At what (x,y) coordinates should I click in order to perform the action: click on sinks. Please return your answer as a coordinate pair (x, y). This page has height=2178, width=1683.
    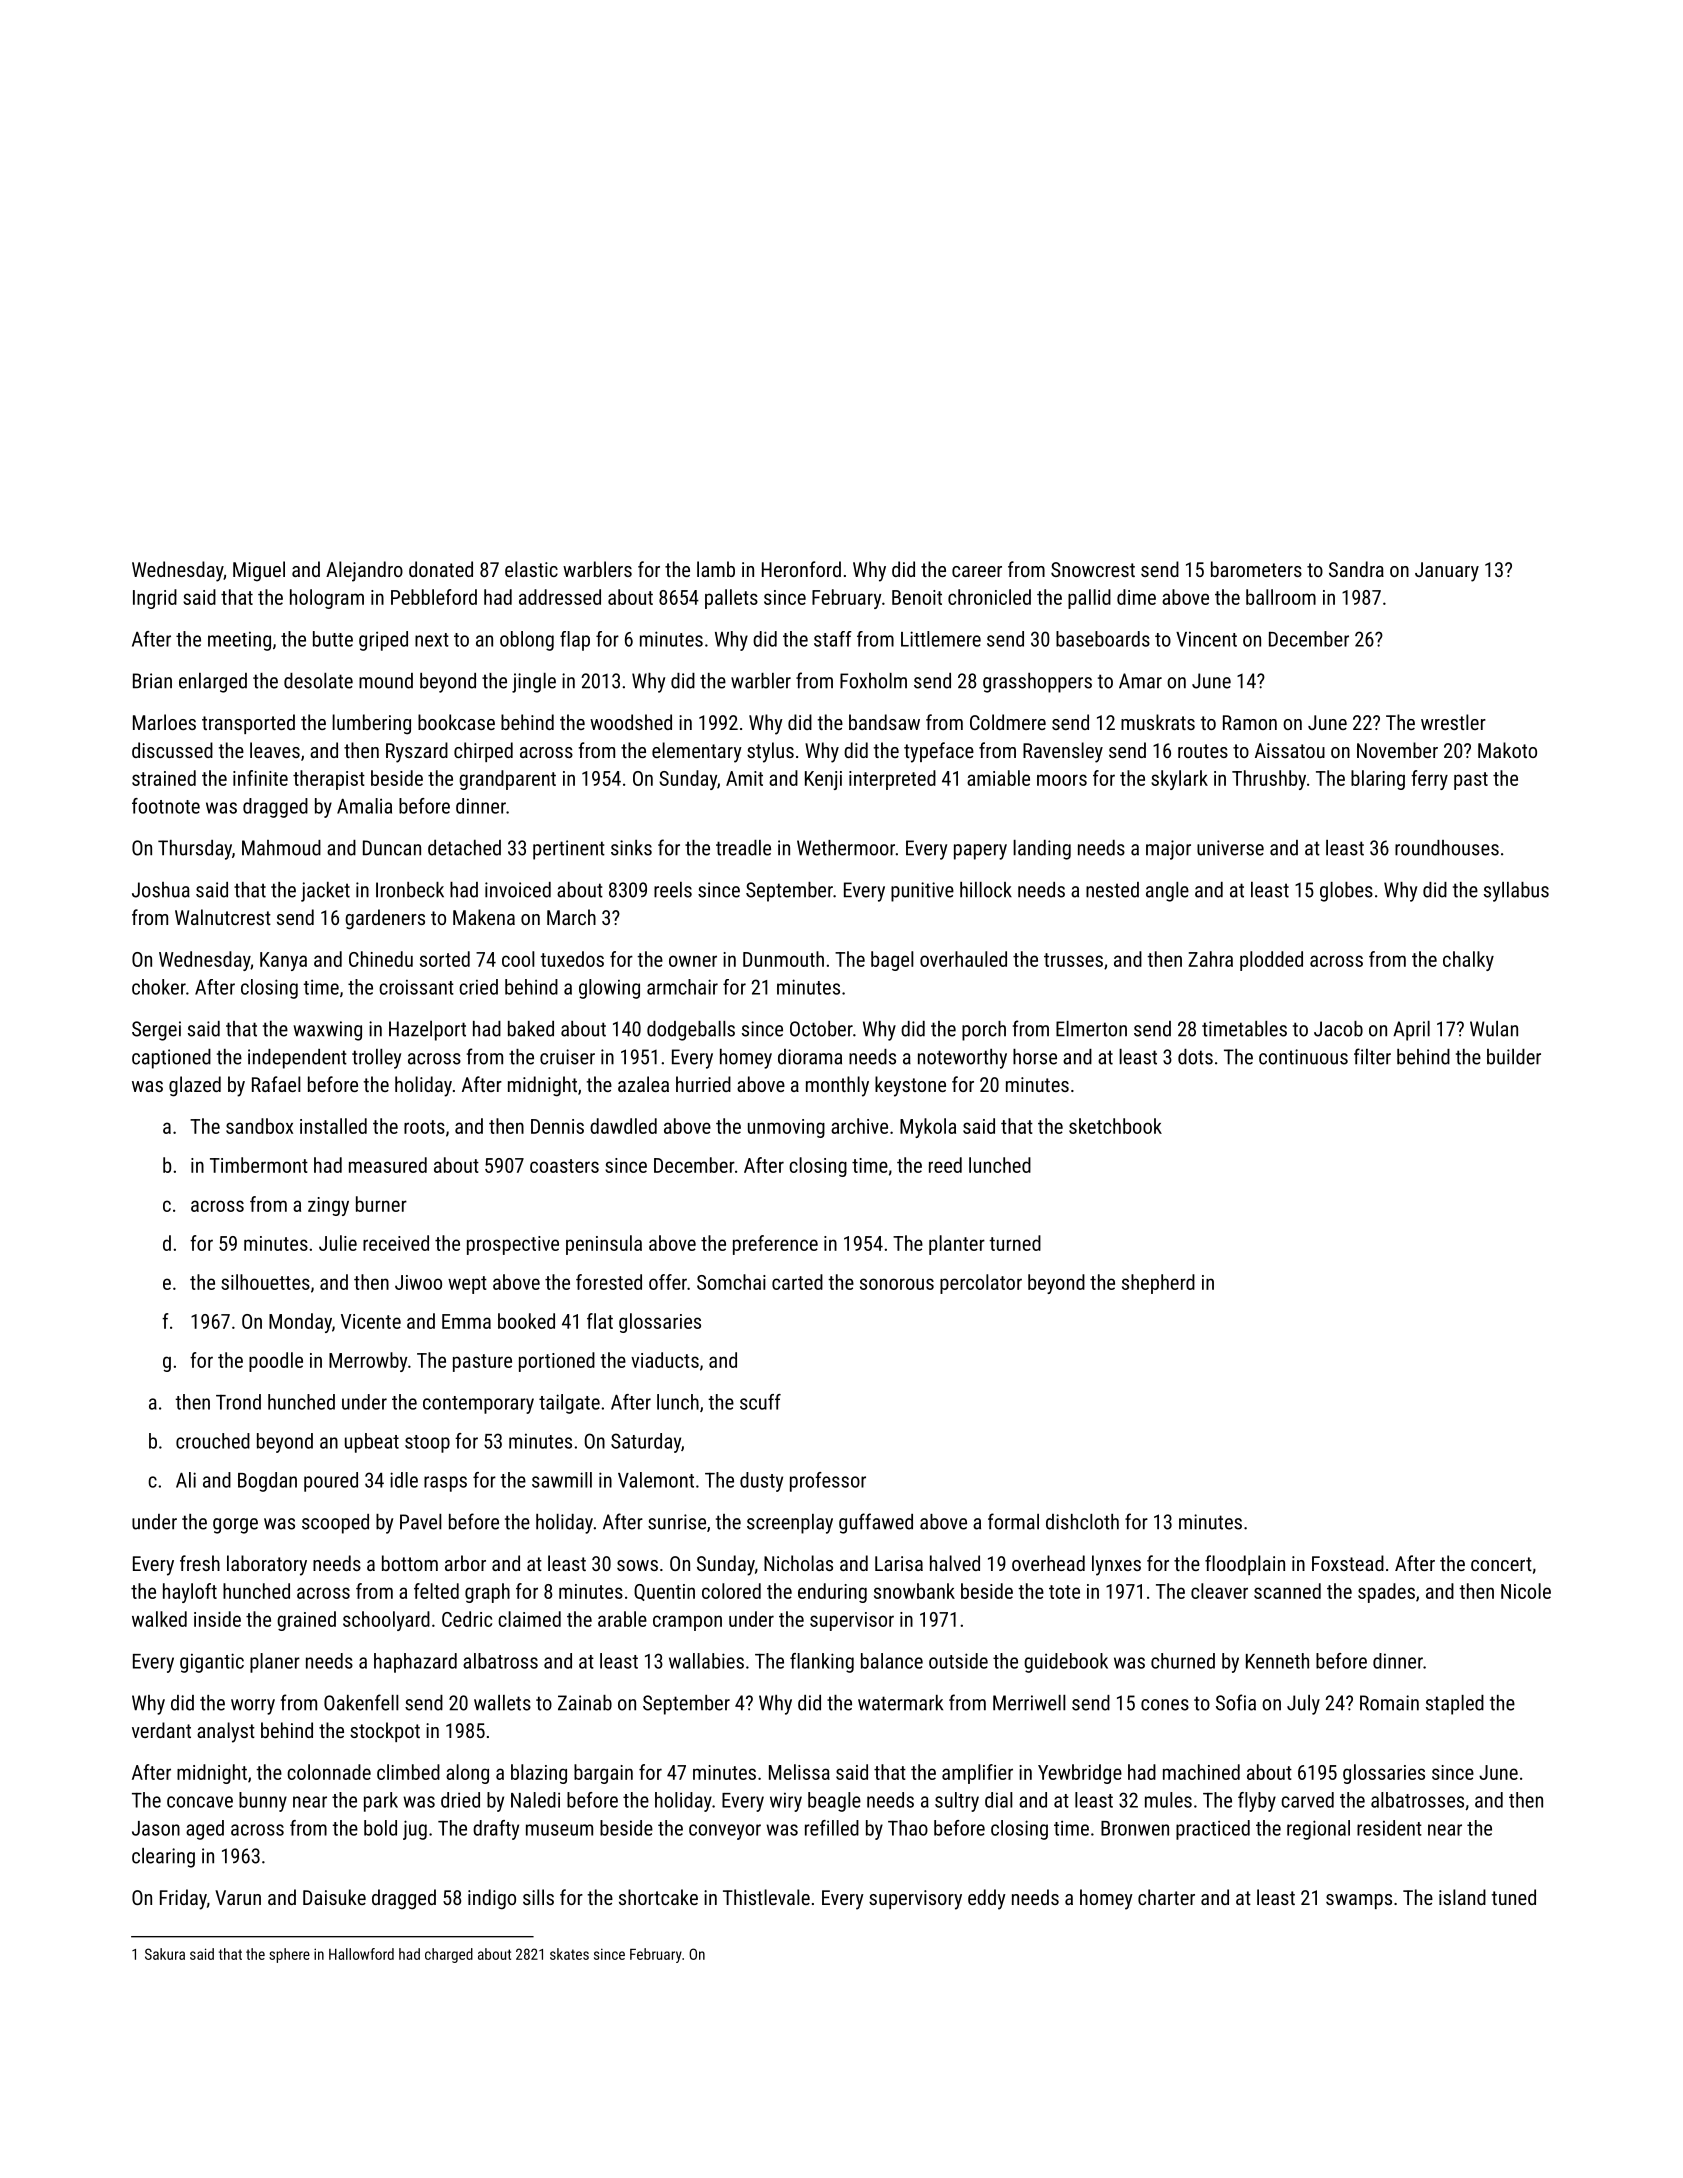
    Looking at the image, I should click on (631, 848).
